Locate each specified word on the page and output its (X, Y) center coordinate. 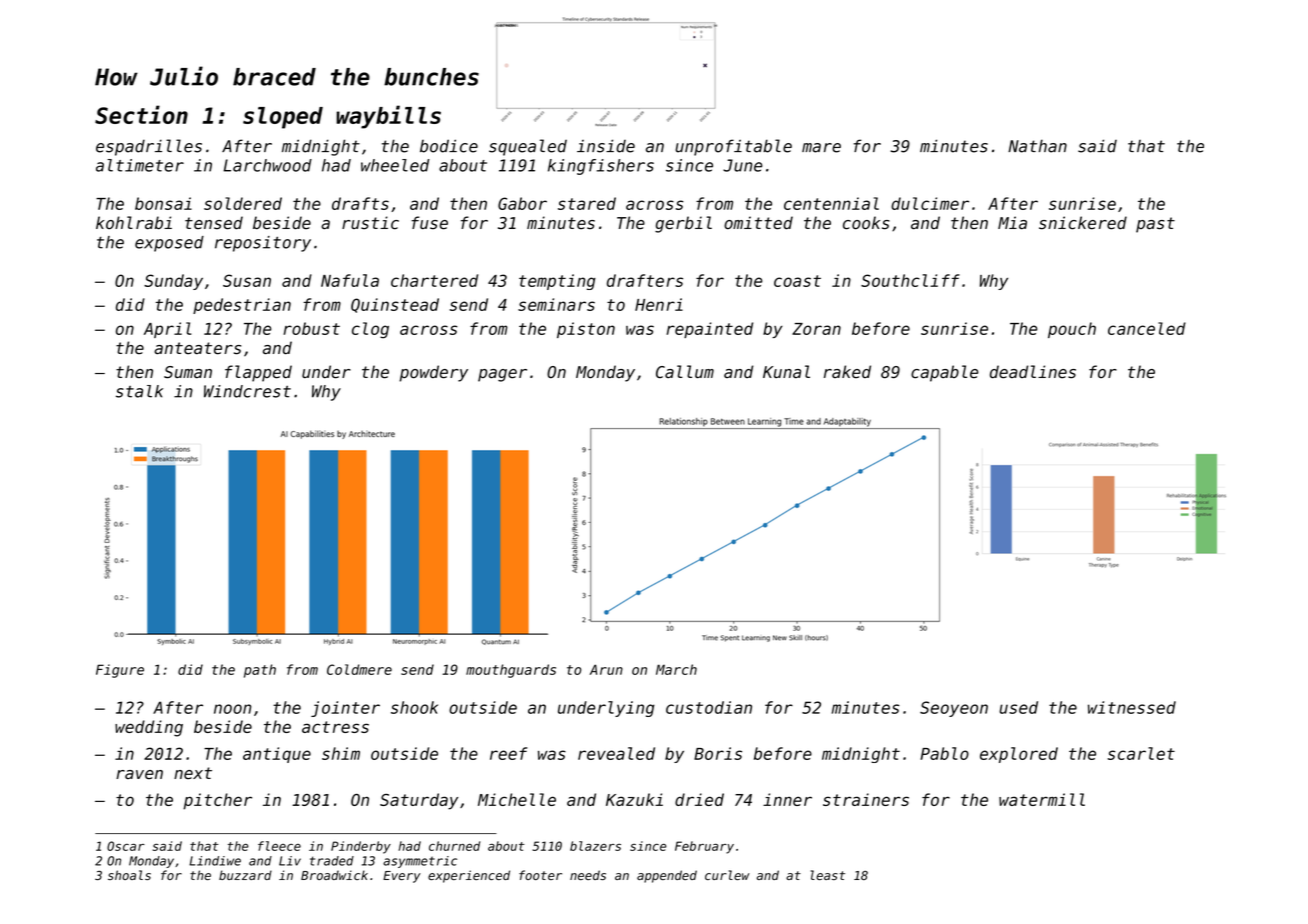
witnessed (1132, 707)
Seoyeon (954, 709)
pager (502, 375)
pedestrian (242, 306)
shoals (129, 875)
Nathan (1037, 146)
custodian (709, 707)
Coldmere (359, 669)
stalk (139, 391)
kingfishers (601, 167)
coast (797, 281)
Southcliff (910, 280)
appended (667, 876)
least (828, 875)
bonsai (163, 203)
